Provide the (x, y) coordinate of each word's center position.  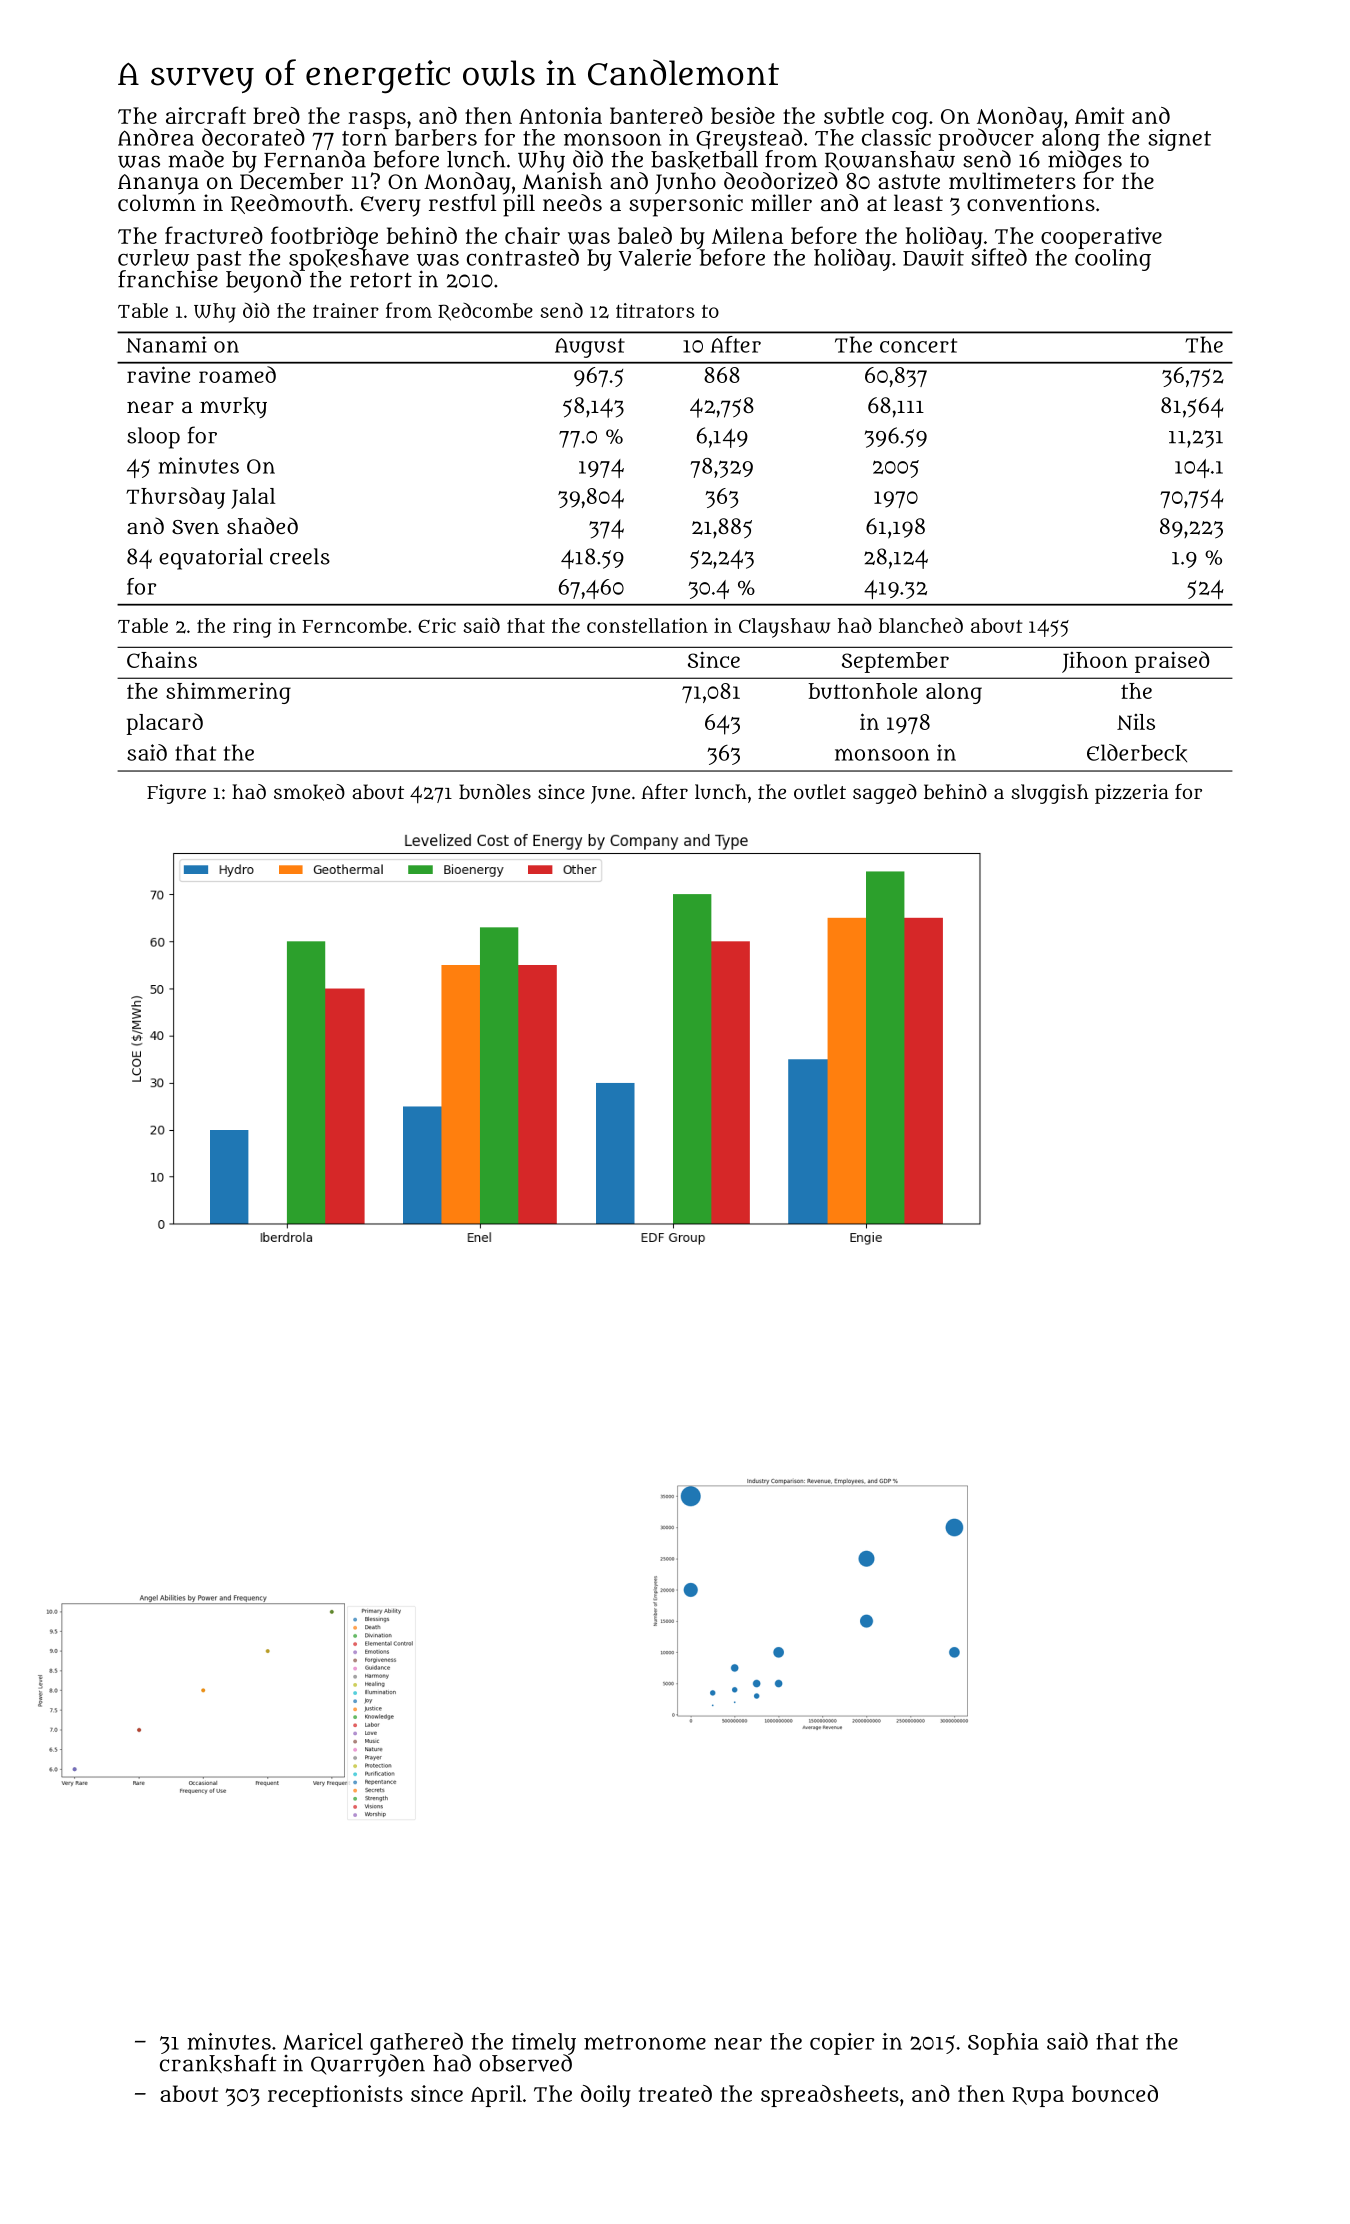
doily (606, 2096)
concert (918, 345)
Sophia (1003, 2044)
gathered (417, 2043)
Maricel (323, 2041)
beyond (263, 282)
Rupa (1038, 2097)
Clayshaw (784, 628)
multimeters (1012, 180)
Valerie (655, 257)
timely (544, 2044)
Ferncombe (355, 625)
